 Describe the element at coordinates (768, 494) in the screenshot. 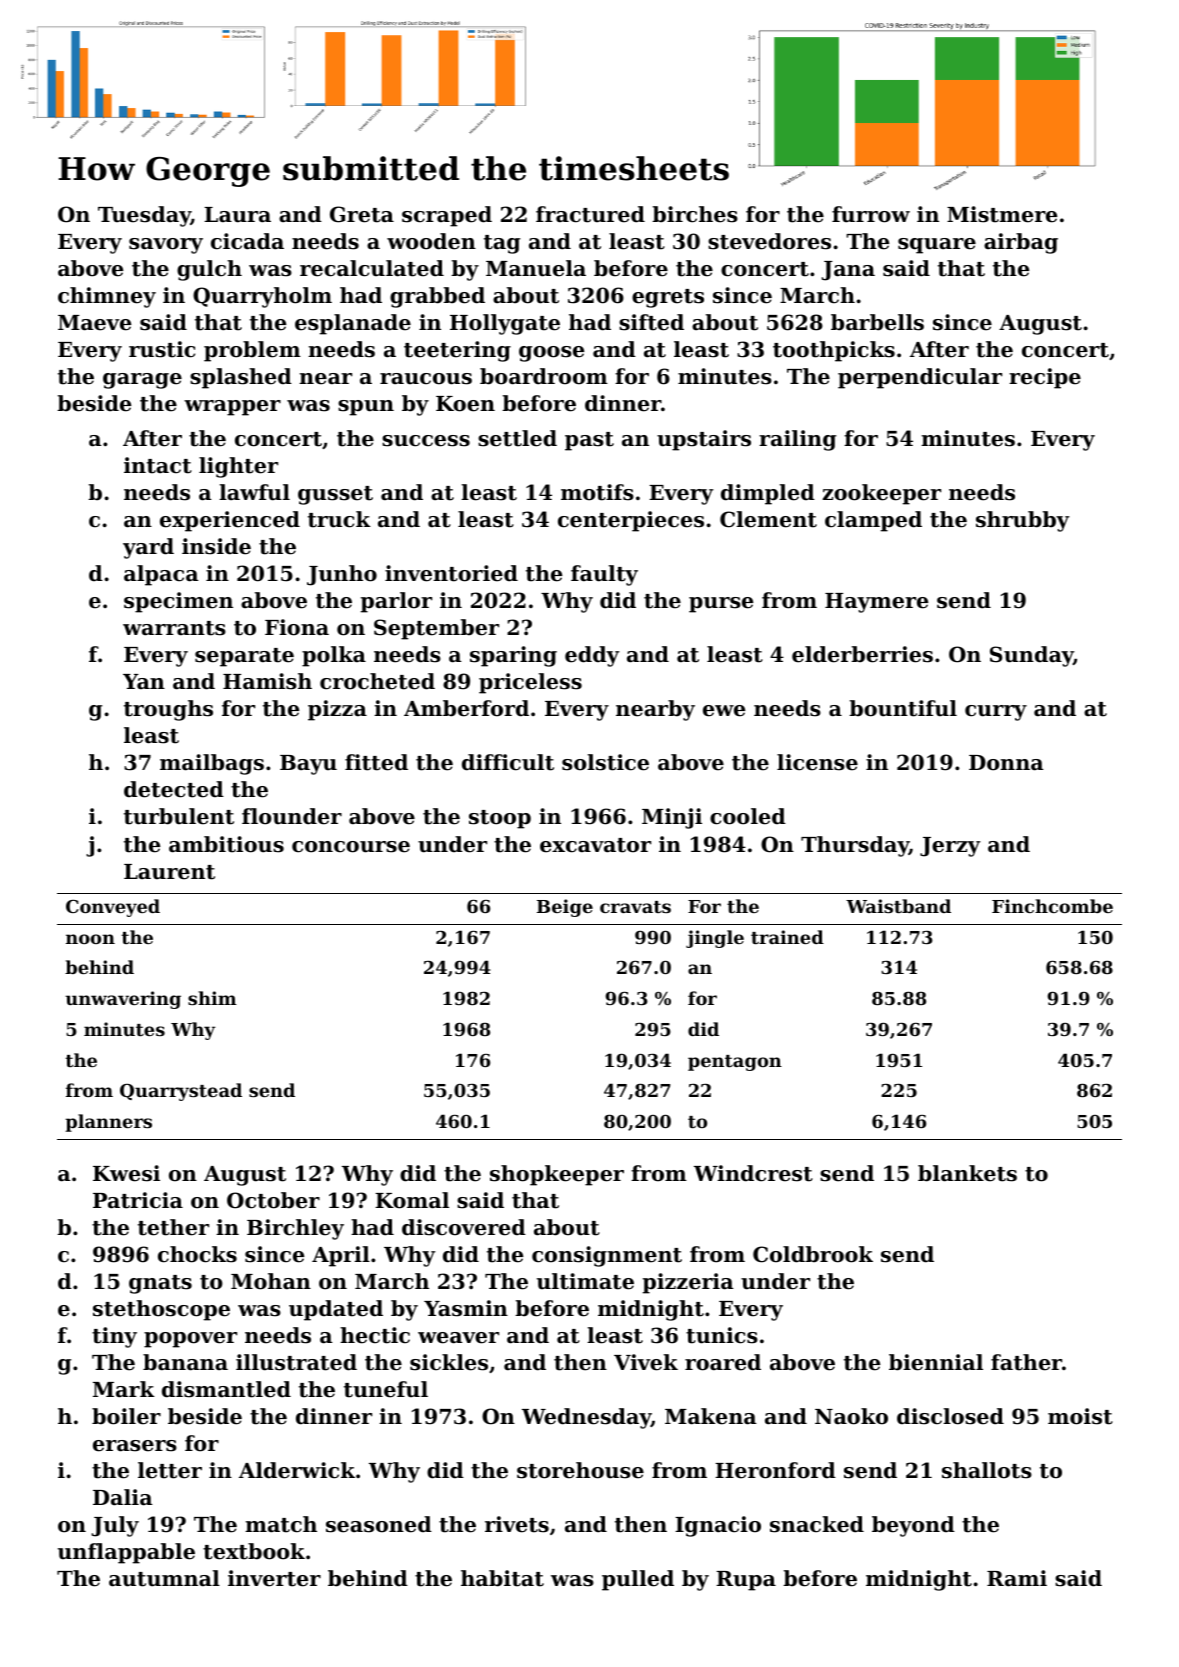

I see `dimpled` at that location.
